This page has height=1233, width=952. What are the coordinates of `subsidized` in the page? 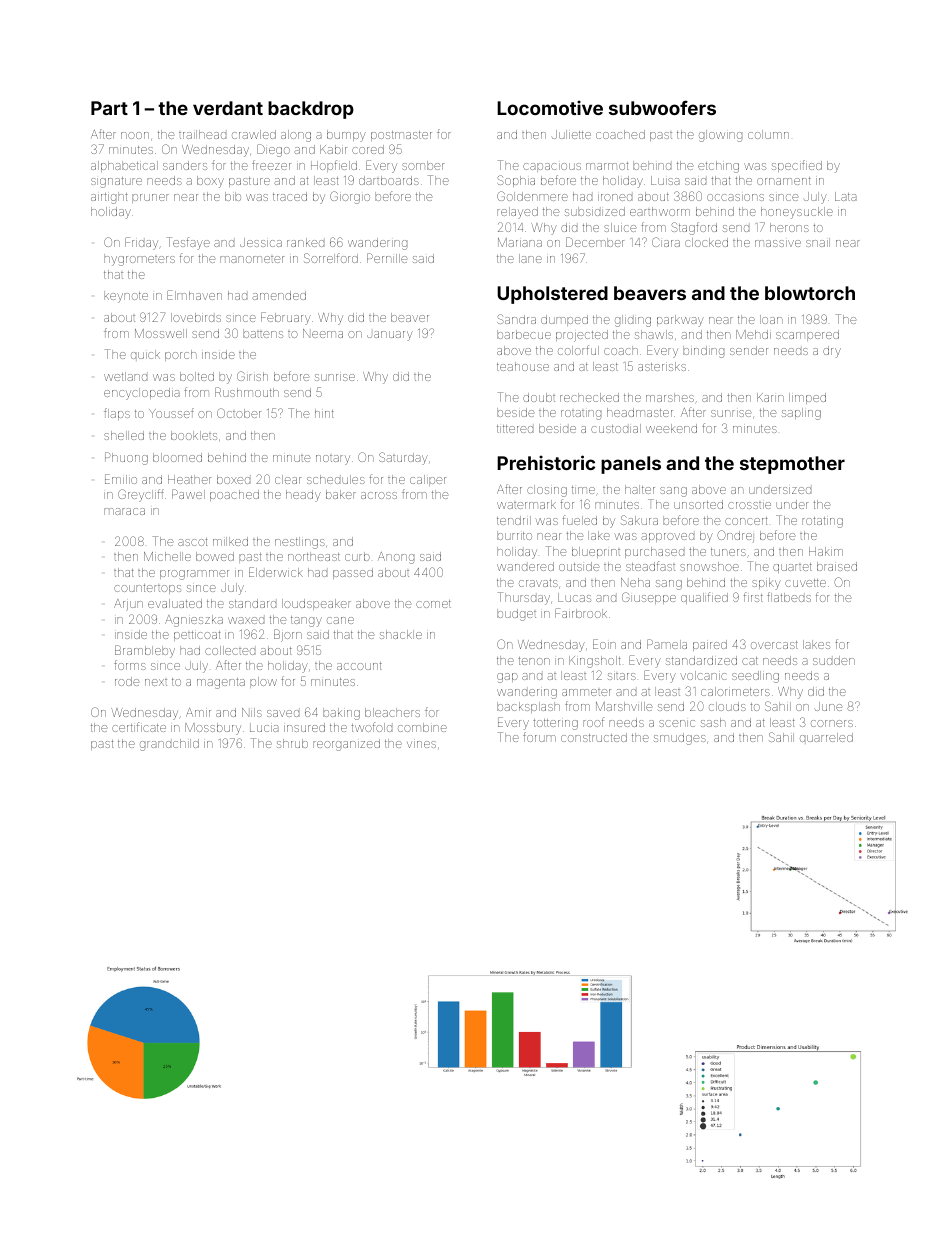 It's located at (595, 211).
